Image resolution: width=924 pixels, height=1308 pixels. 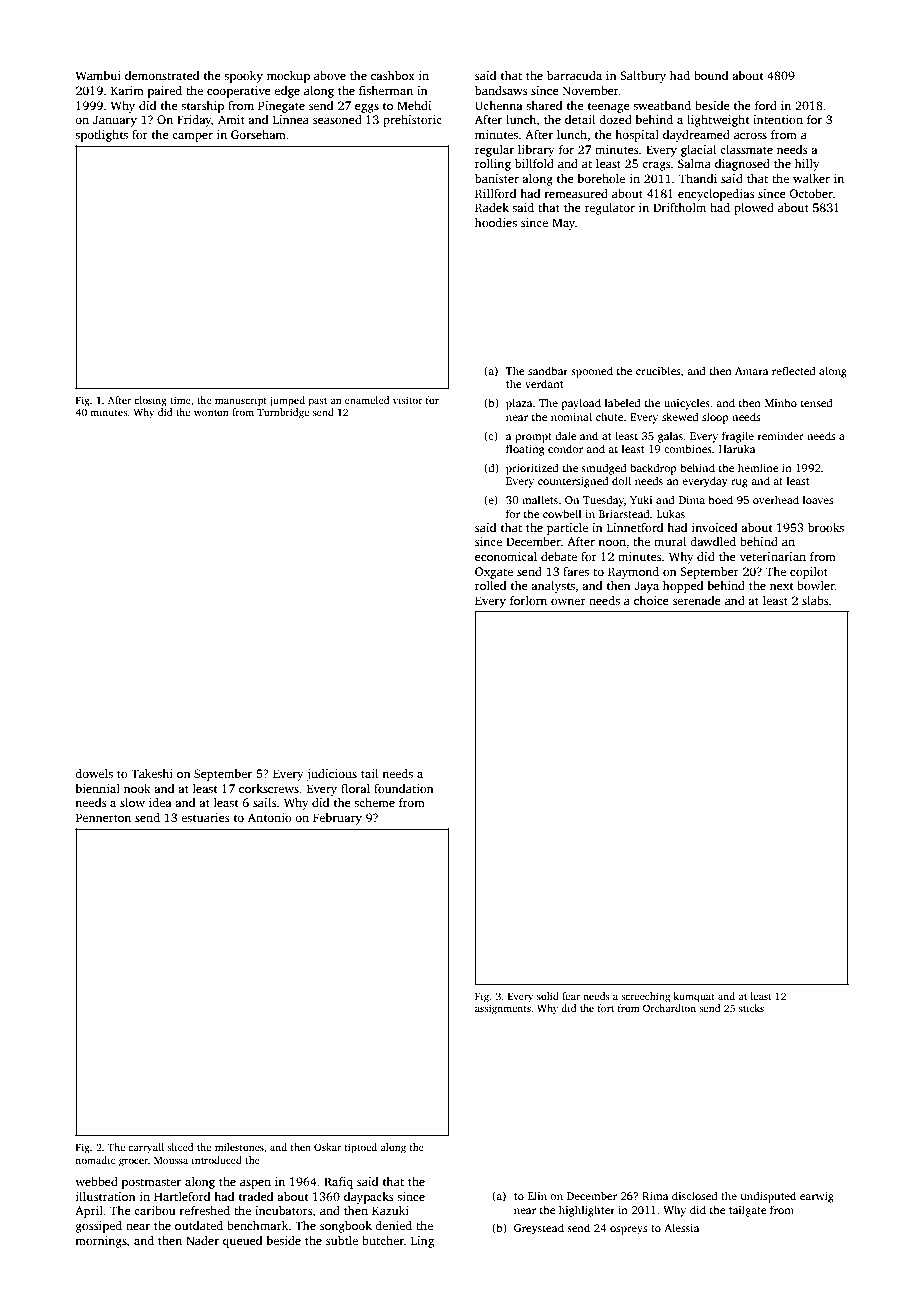 What do you see at coordinates (548, 996) in the screenshot?
I see `solid` at bounding box center [548, 996].
